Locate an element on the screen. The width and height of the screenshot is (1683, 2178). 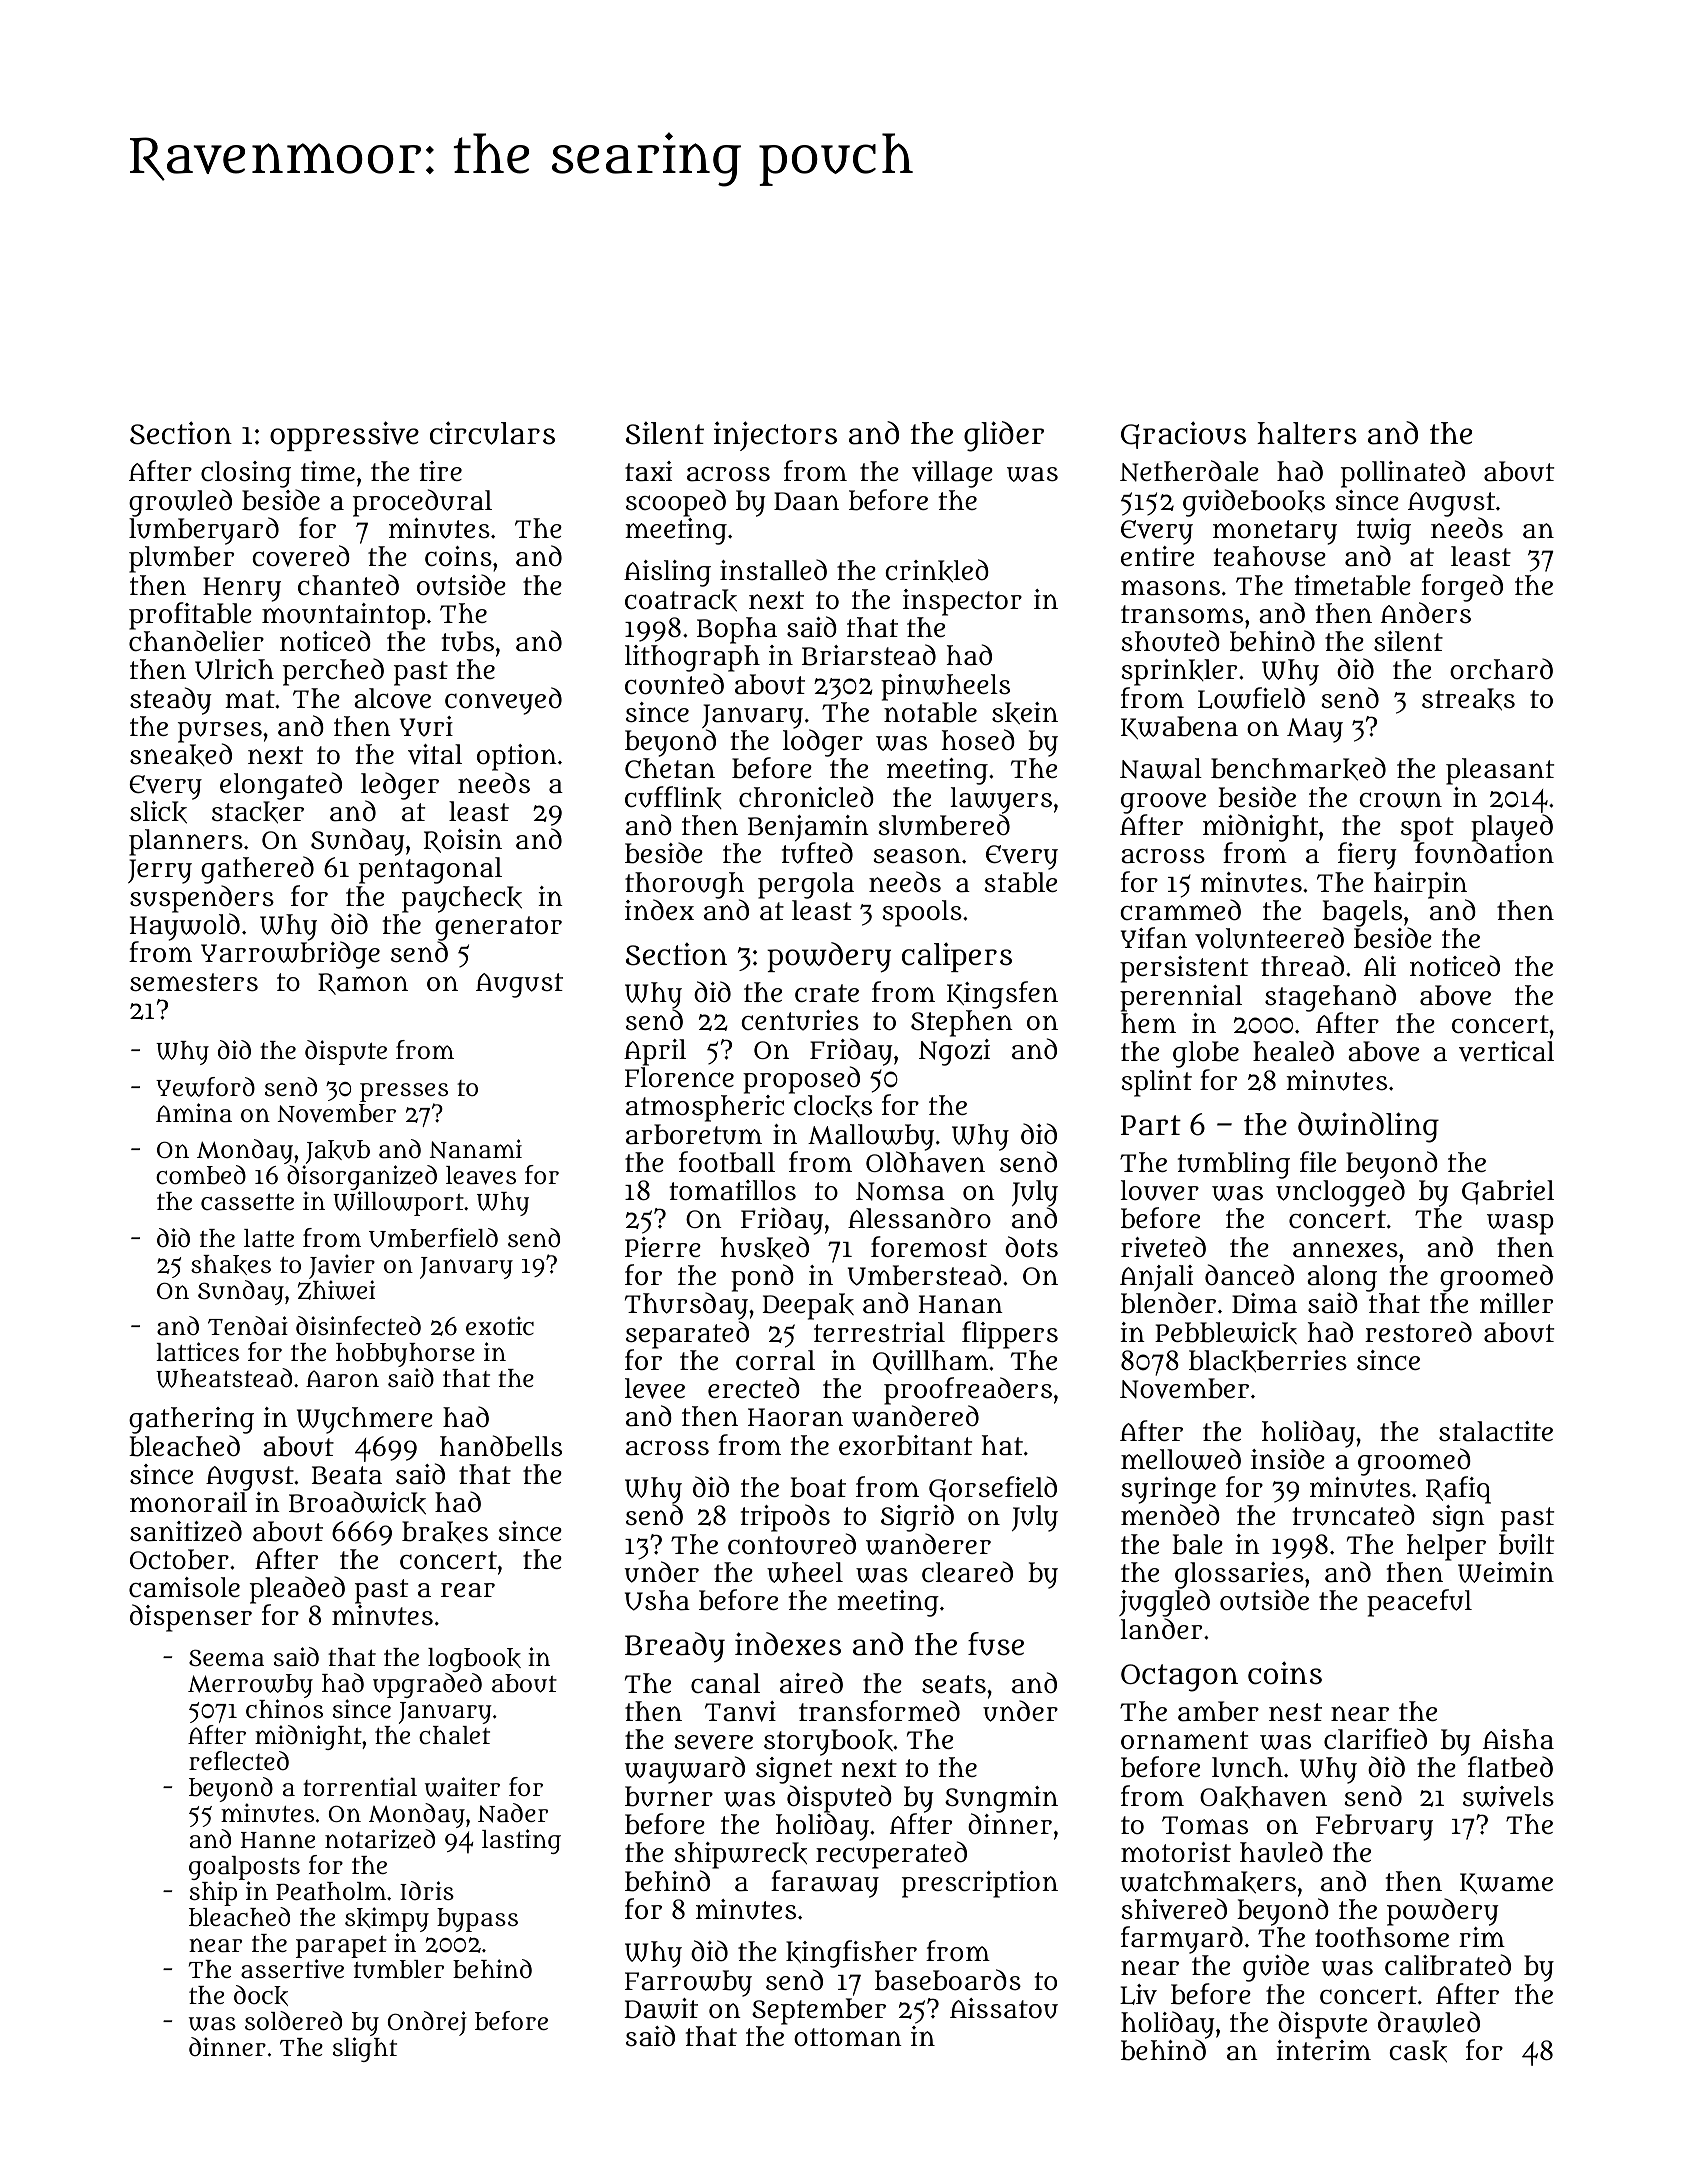
Ondrej is located at coordinates (427, 2023).
